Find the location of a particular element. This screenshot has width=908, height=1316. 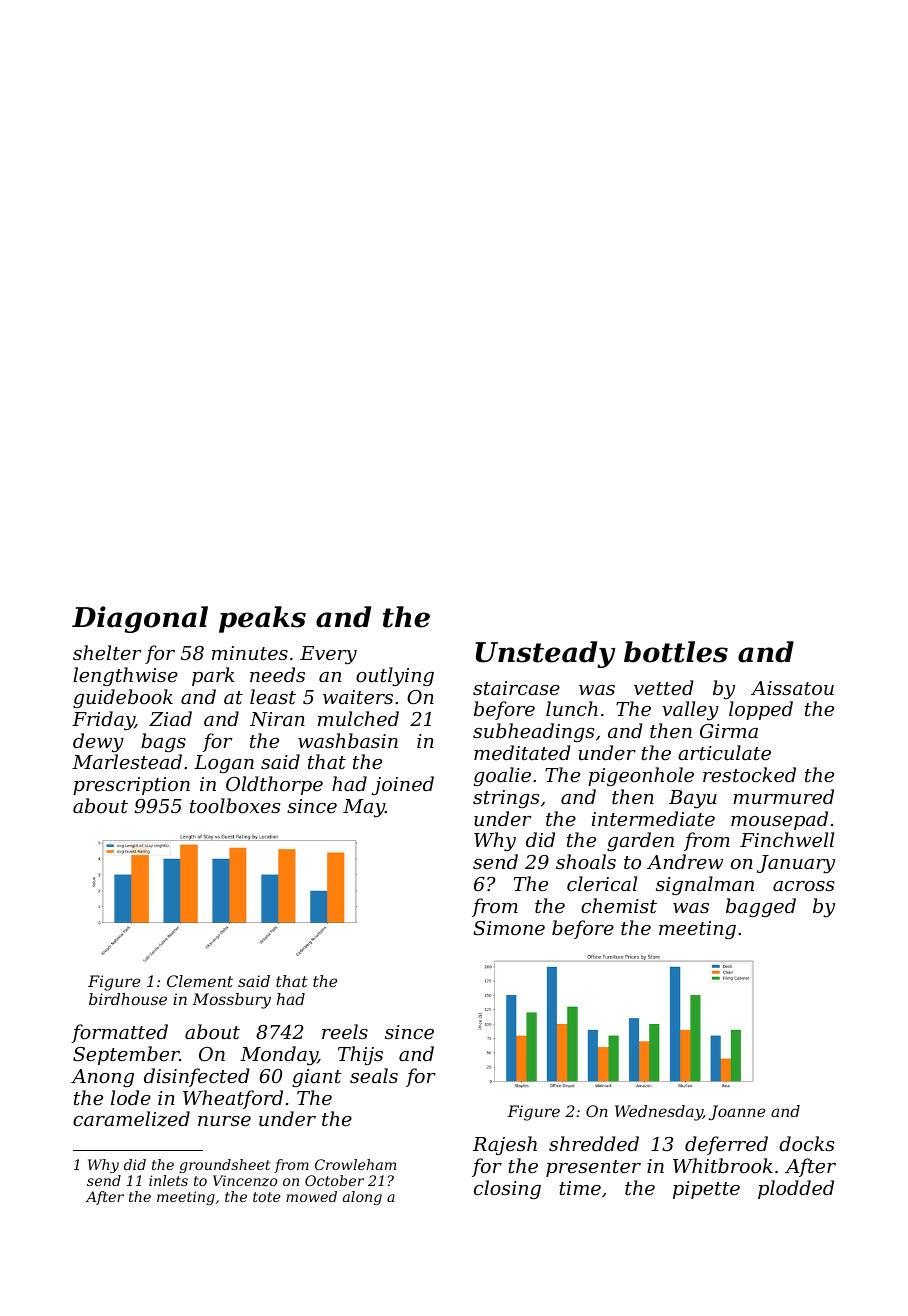

joined is located at coordinates (403, 785).
